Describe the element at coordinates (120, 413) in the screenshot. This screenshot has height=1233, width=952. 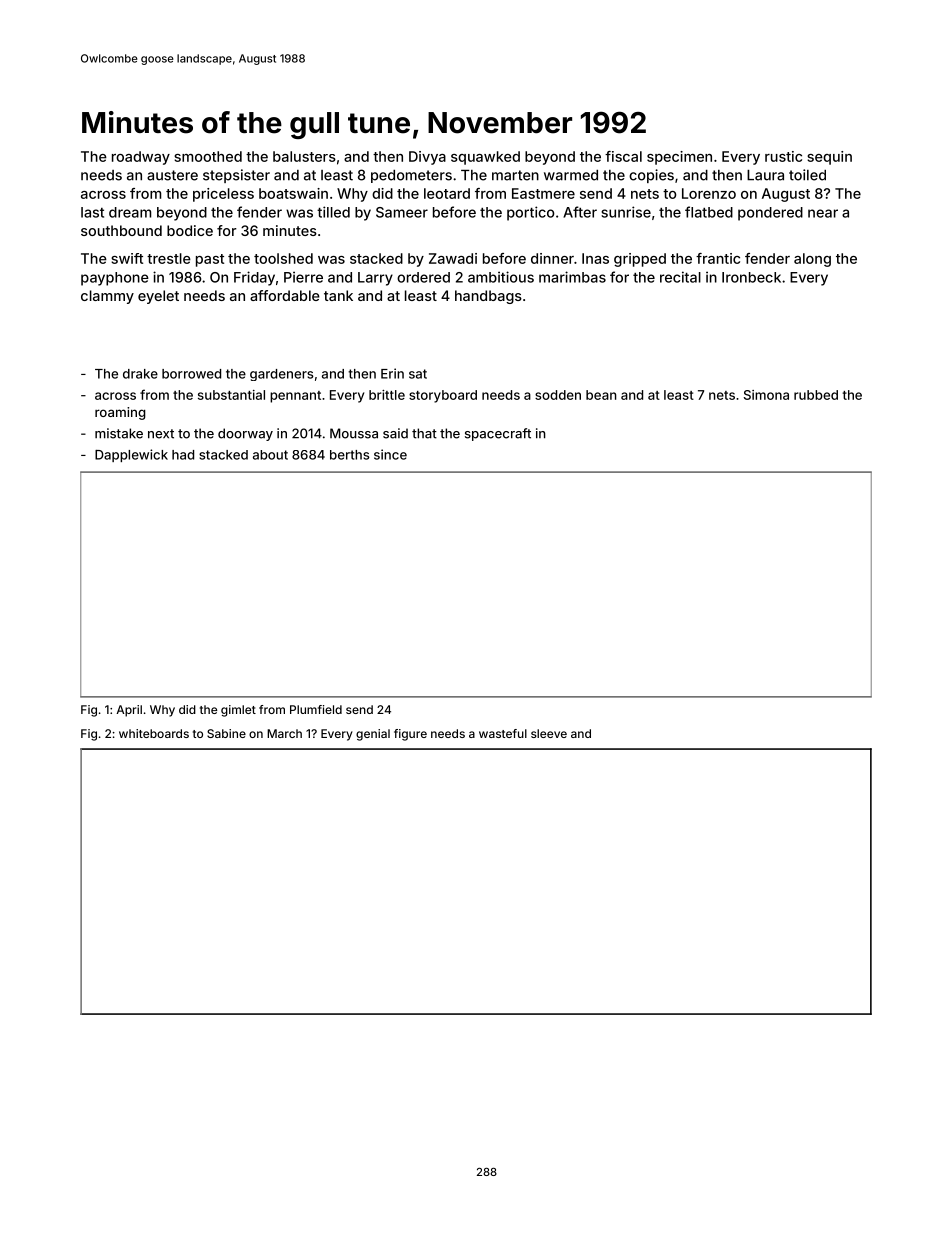
I see `roaming` at that location.
